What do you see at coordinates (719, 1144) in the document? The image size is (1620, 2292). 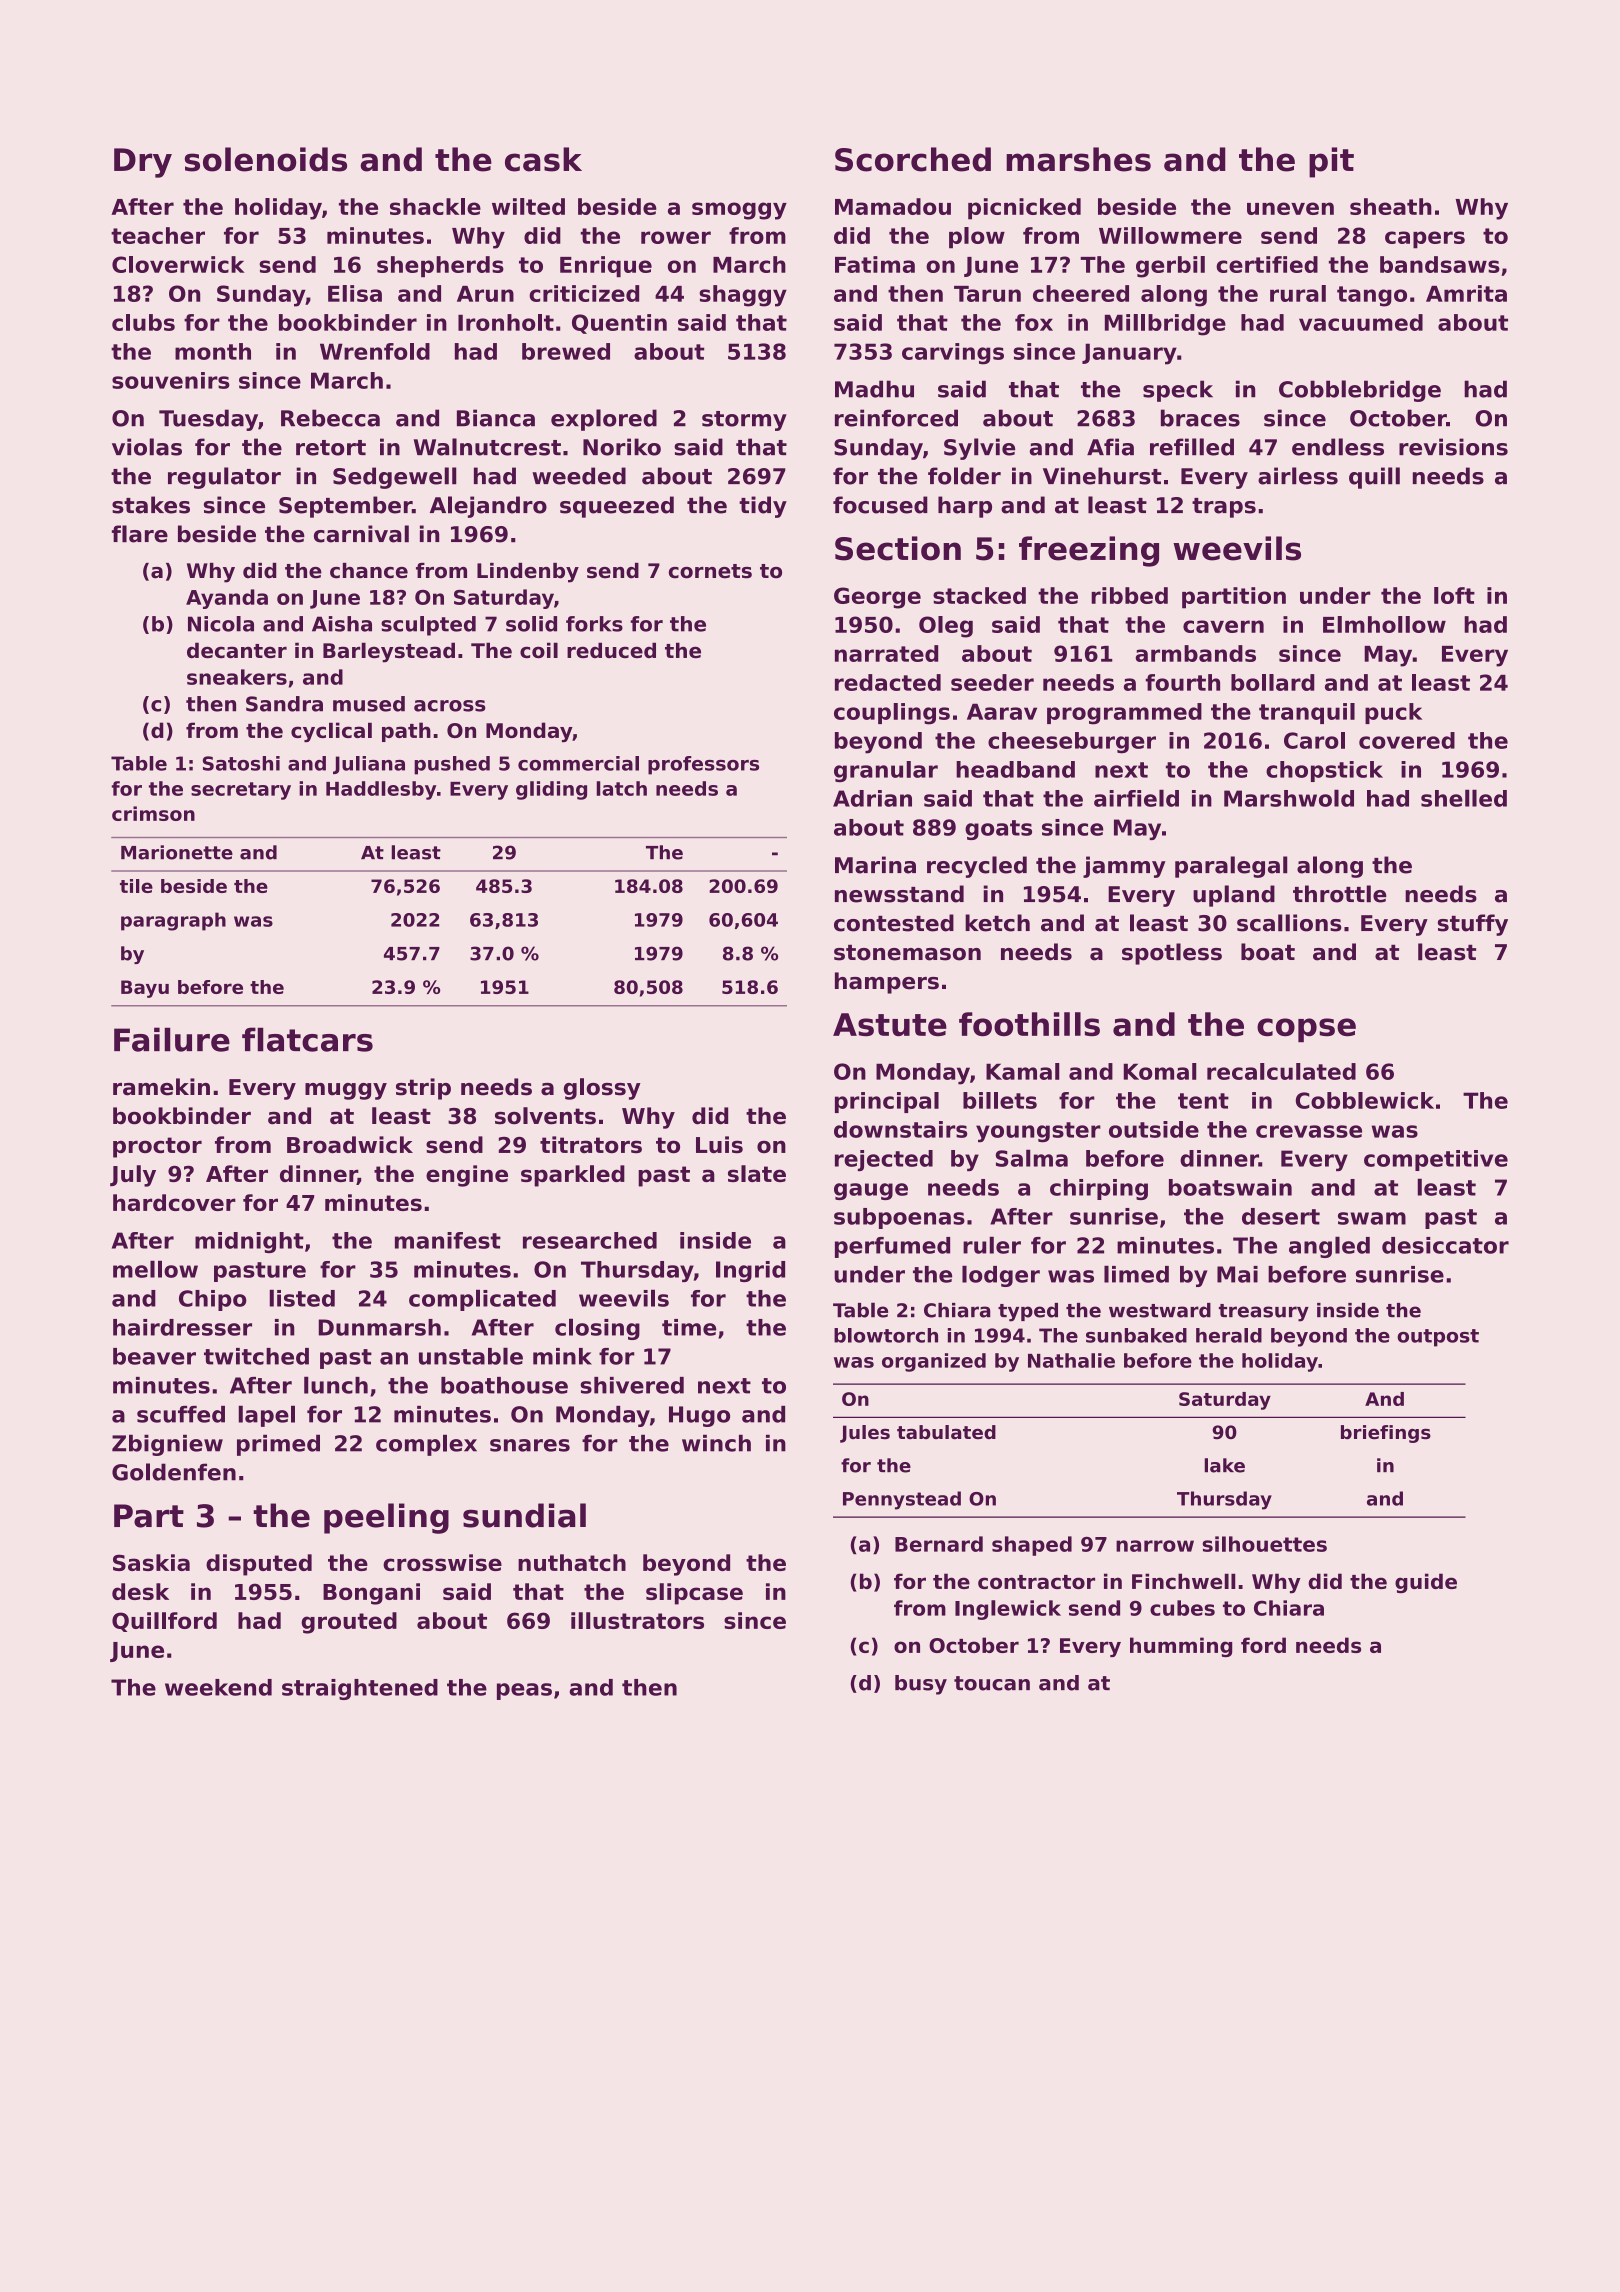 I see `Luis` at bounding box center [719, 1144].
